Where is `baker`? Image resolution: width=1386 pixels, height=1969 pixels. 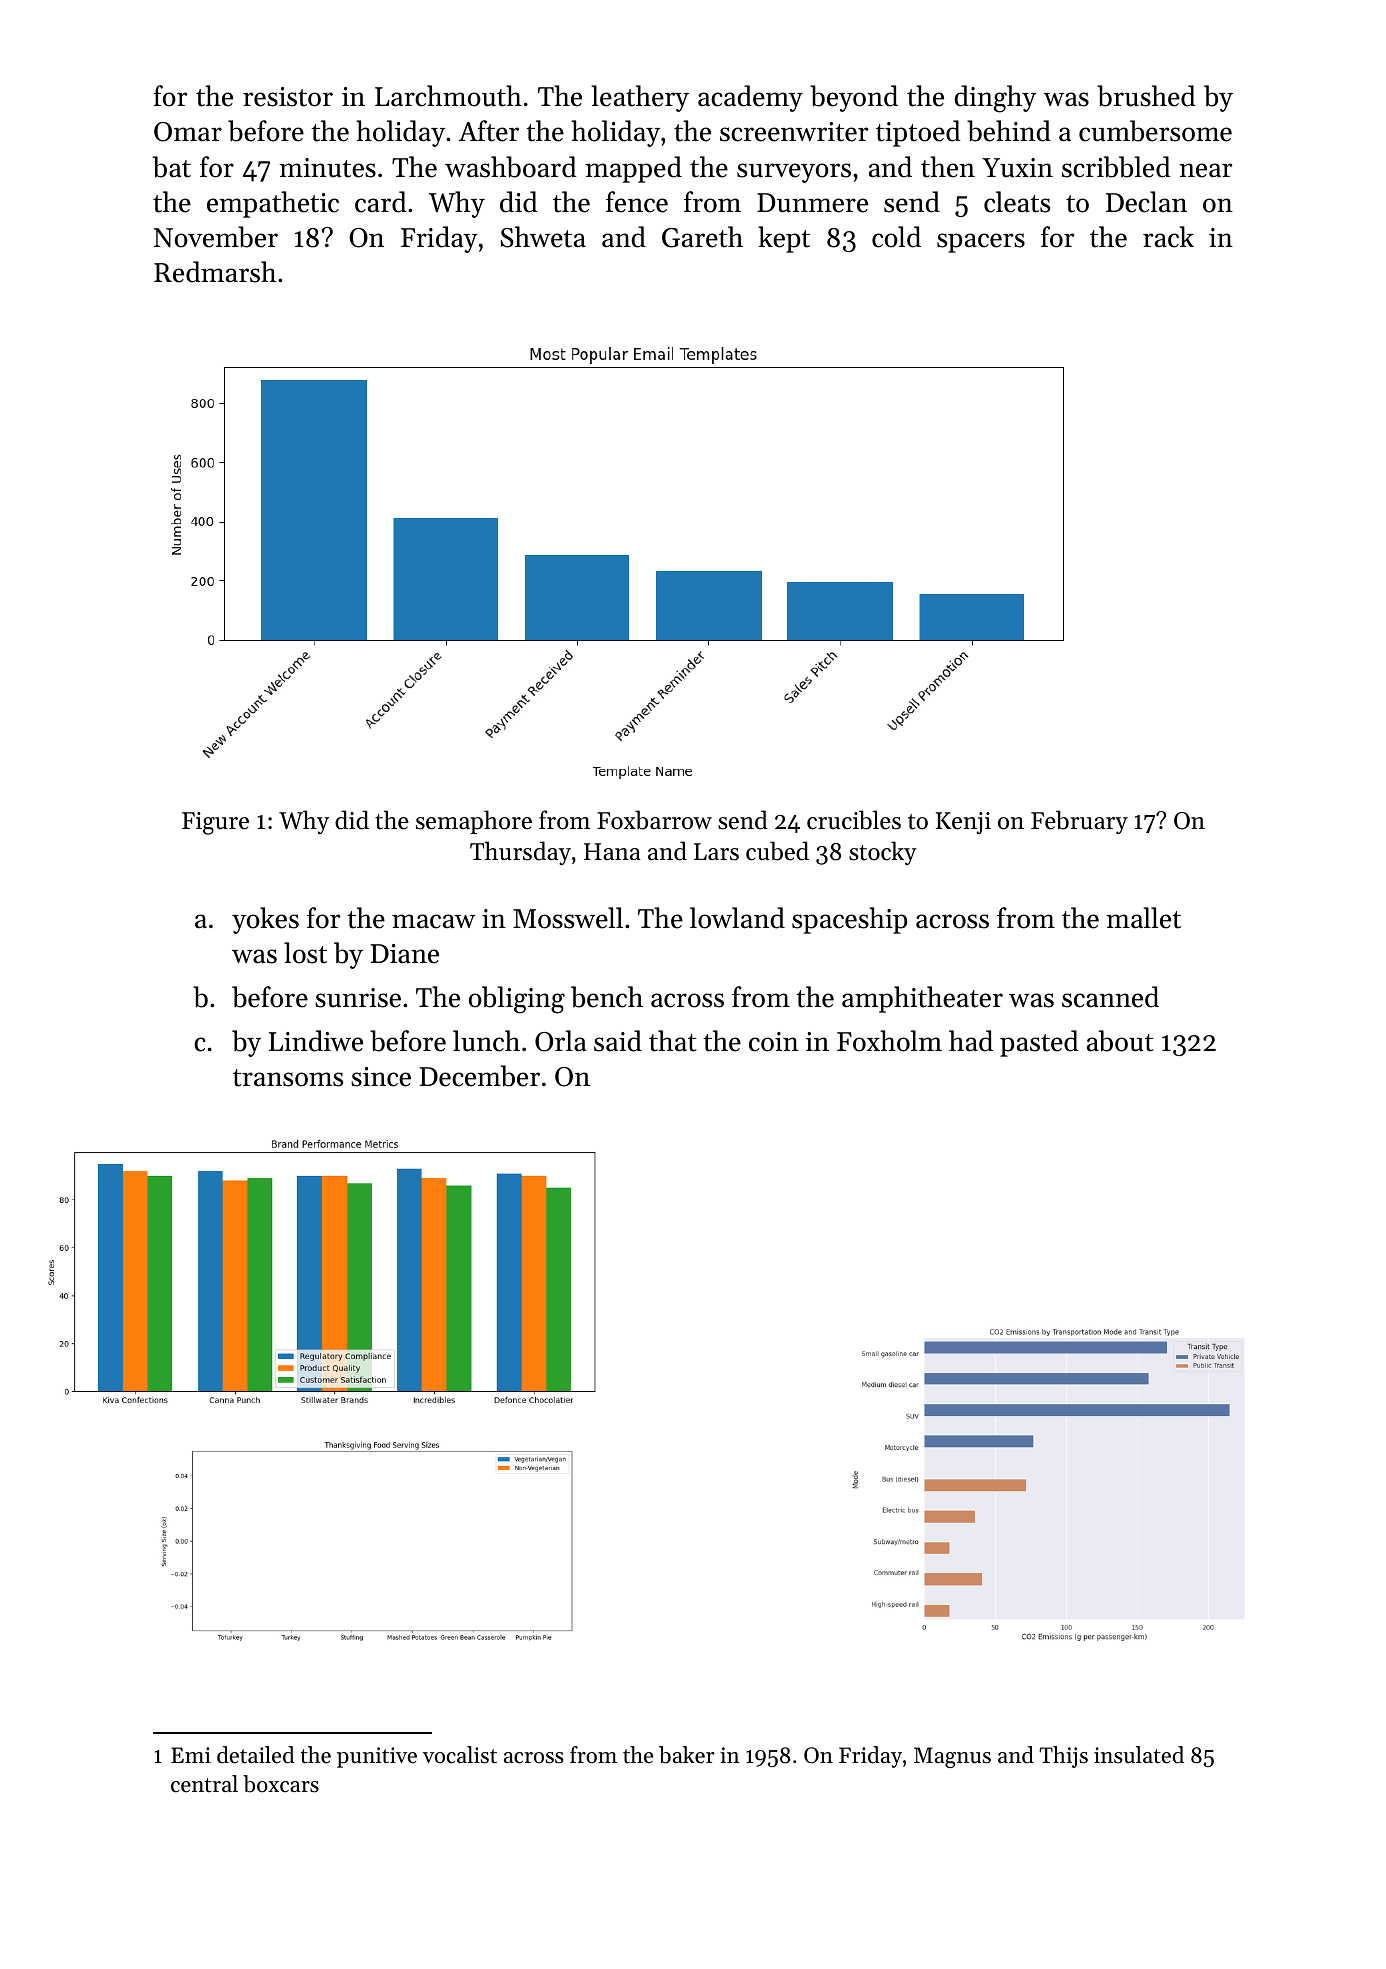 baker is located at coordinates (687, 1755).
